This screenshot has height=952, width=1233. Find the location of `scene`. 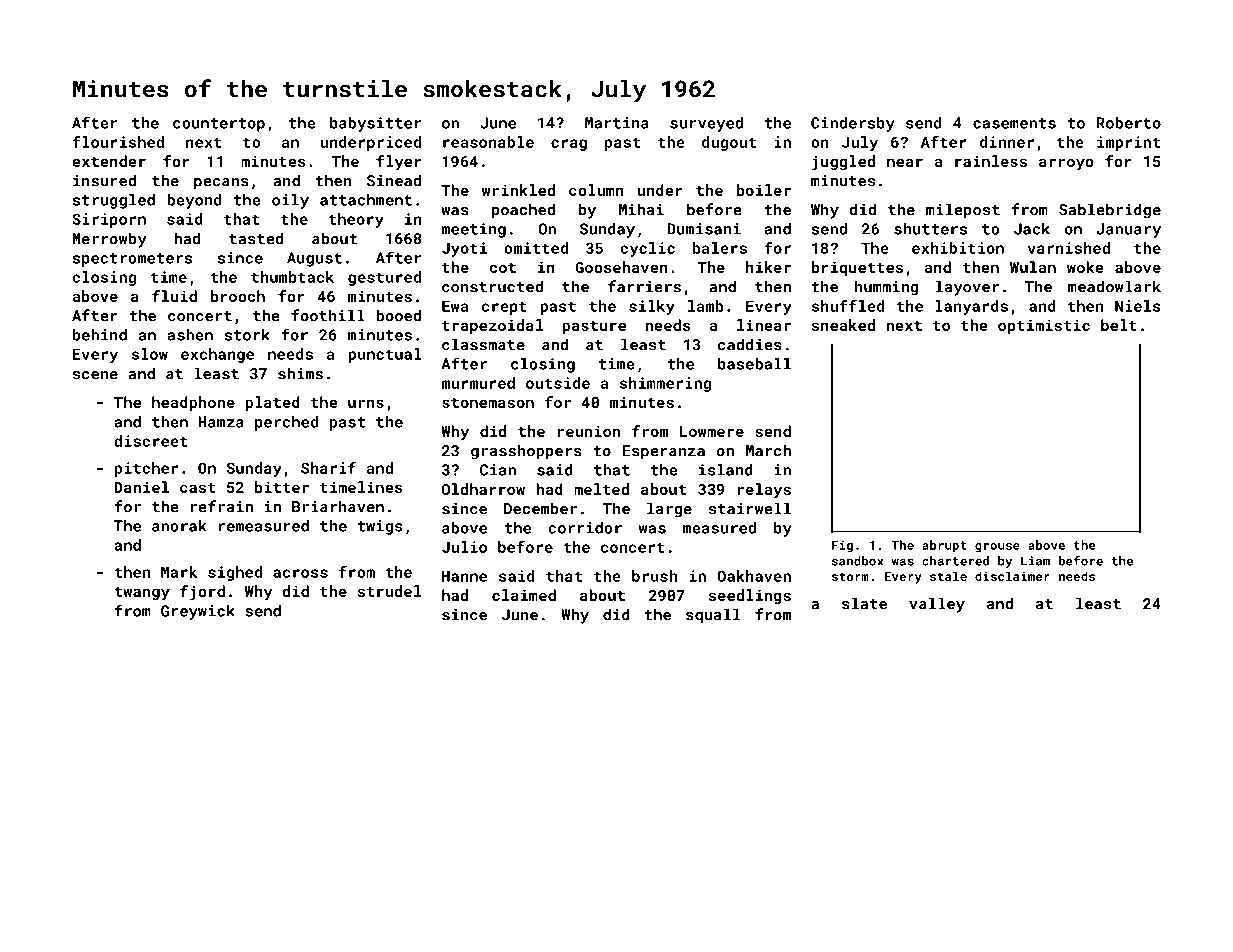

scene is located at coordinates (95, 375).
